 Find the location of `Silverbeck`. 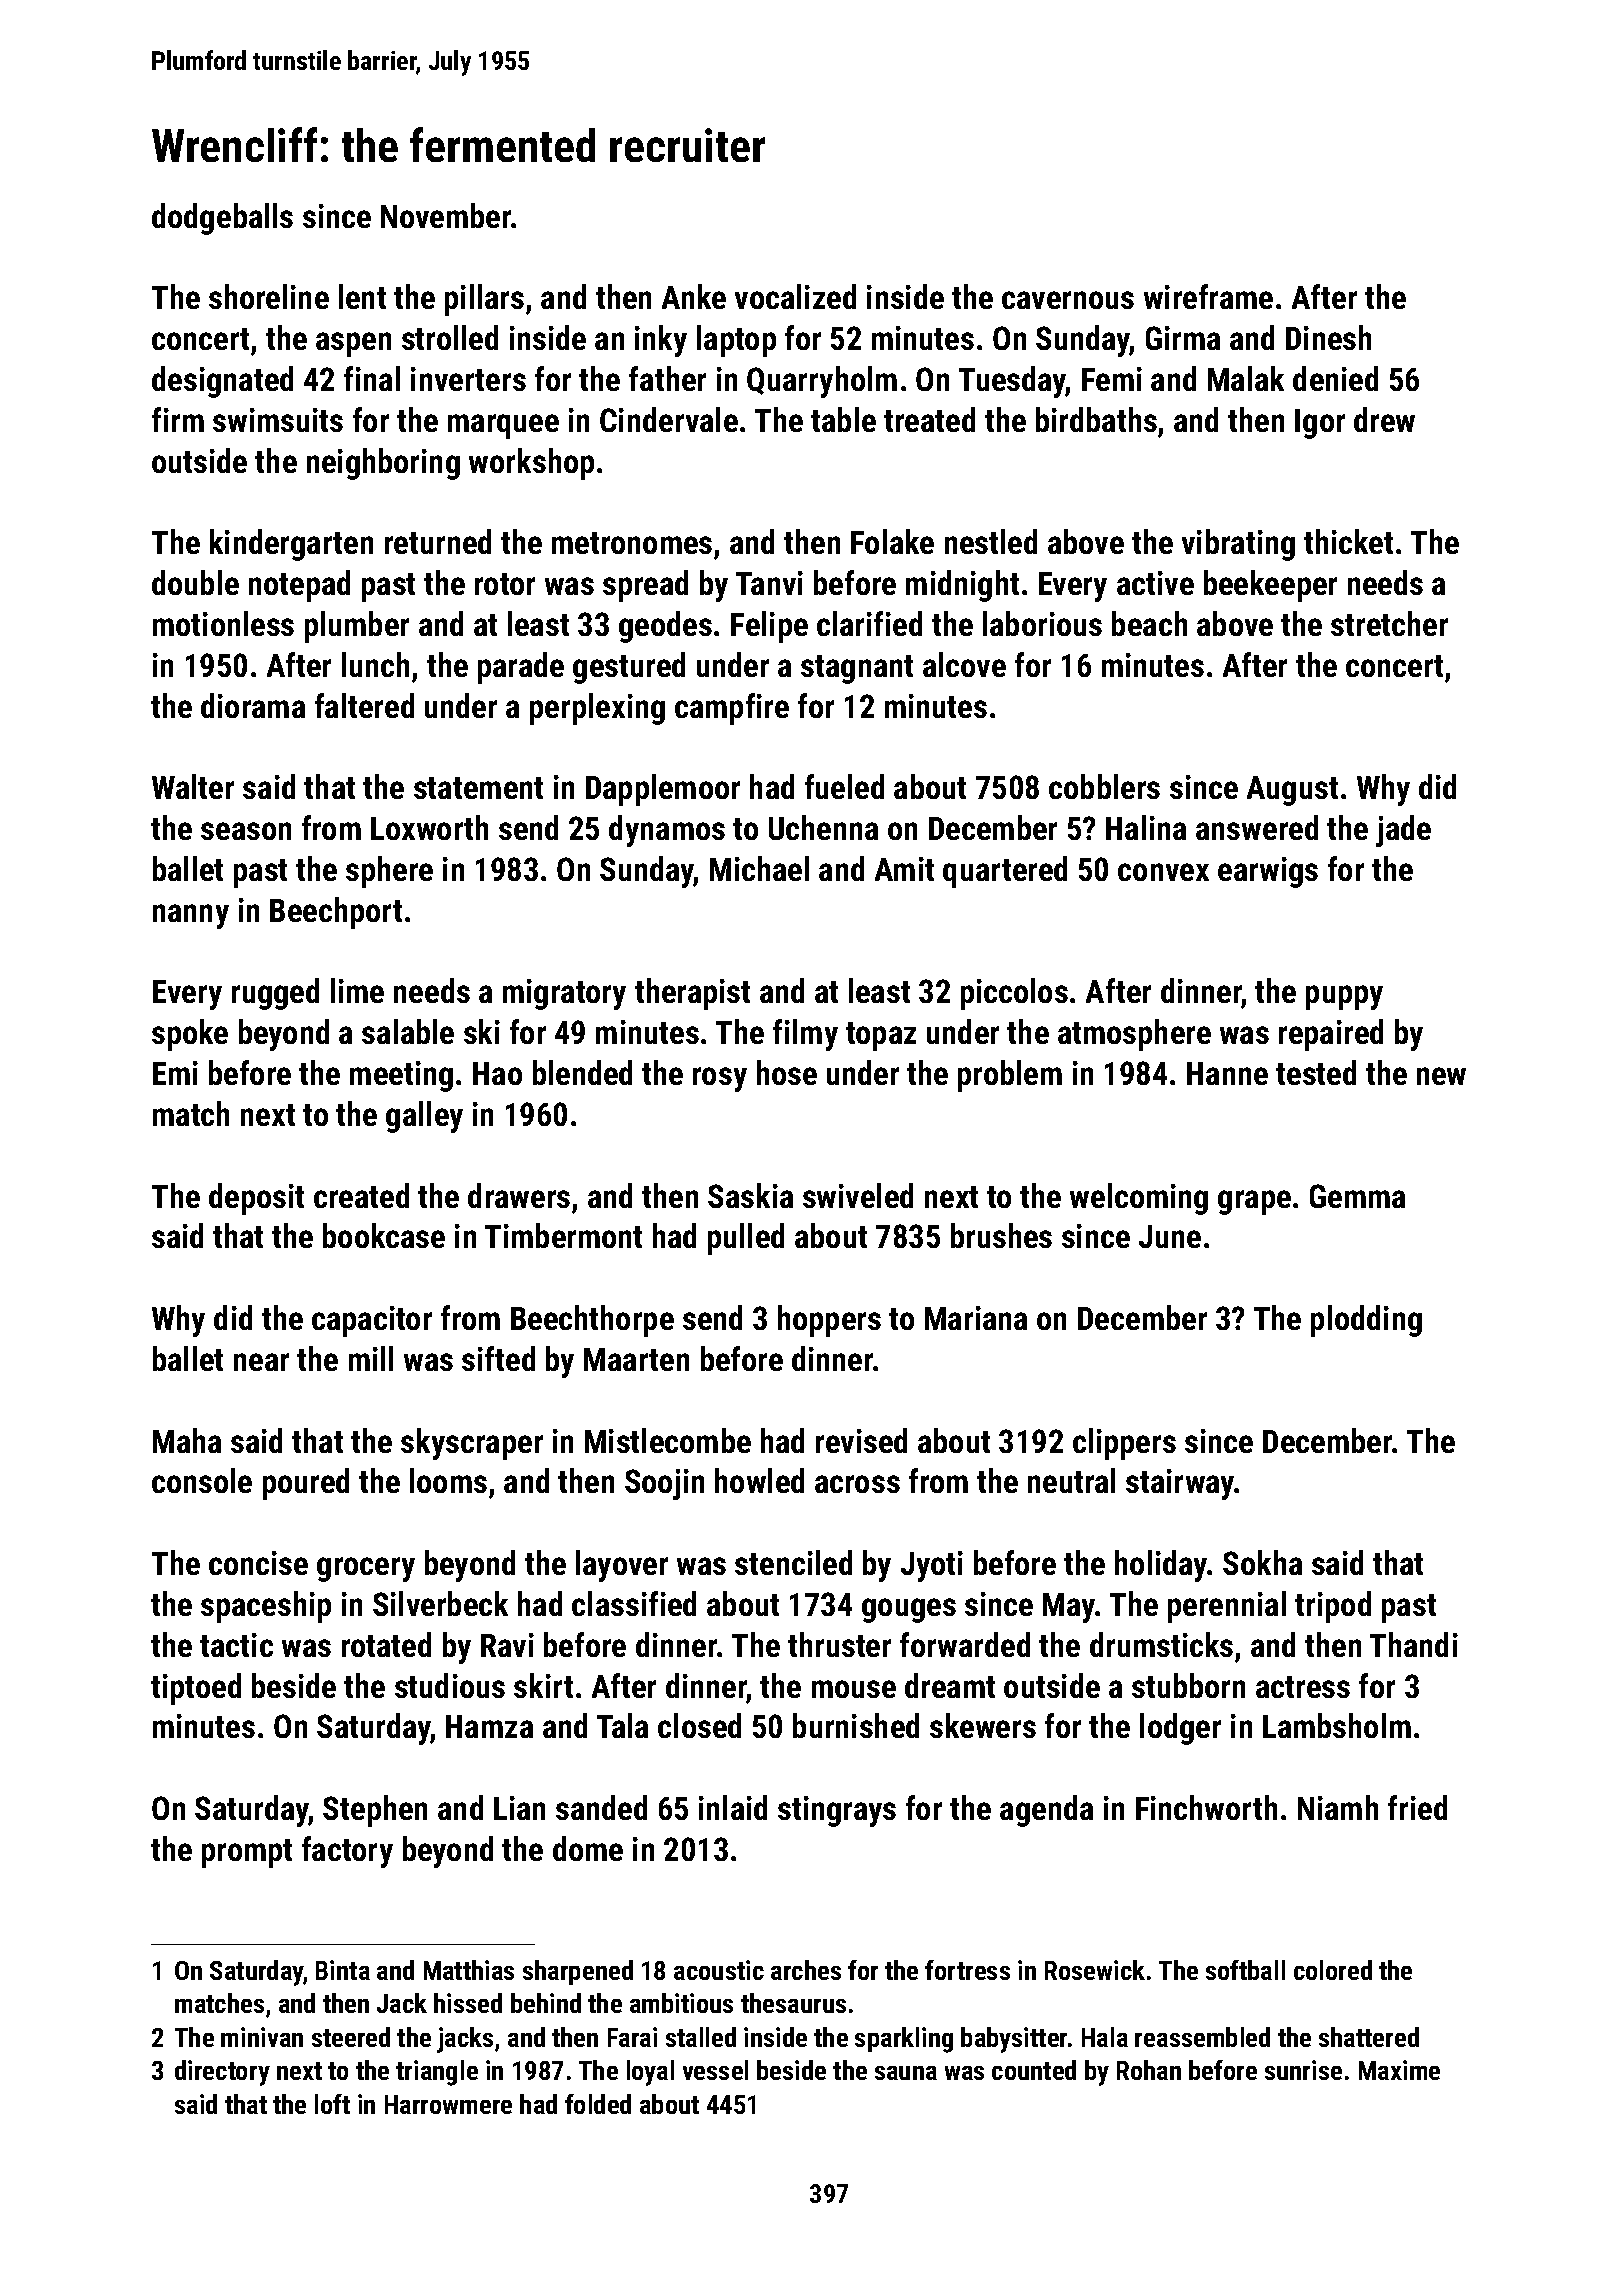

Silverbeck is located at coordinates (440, 1603).
